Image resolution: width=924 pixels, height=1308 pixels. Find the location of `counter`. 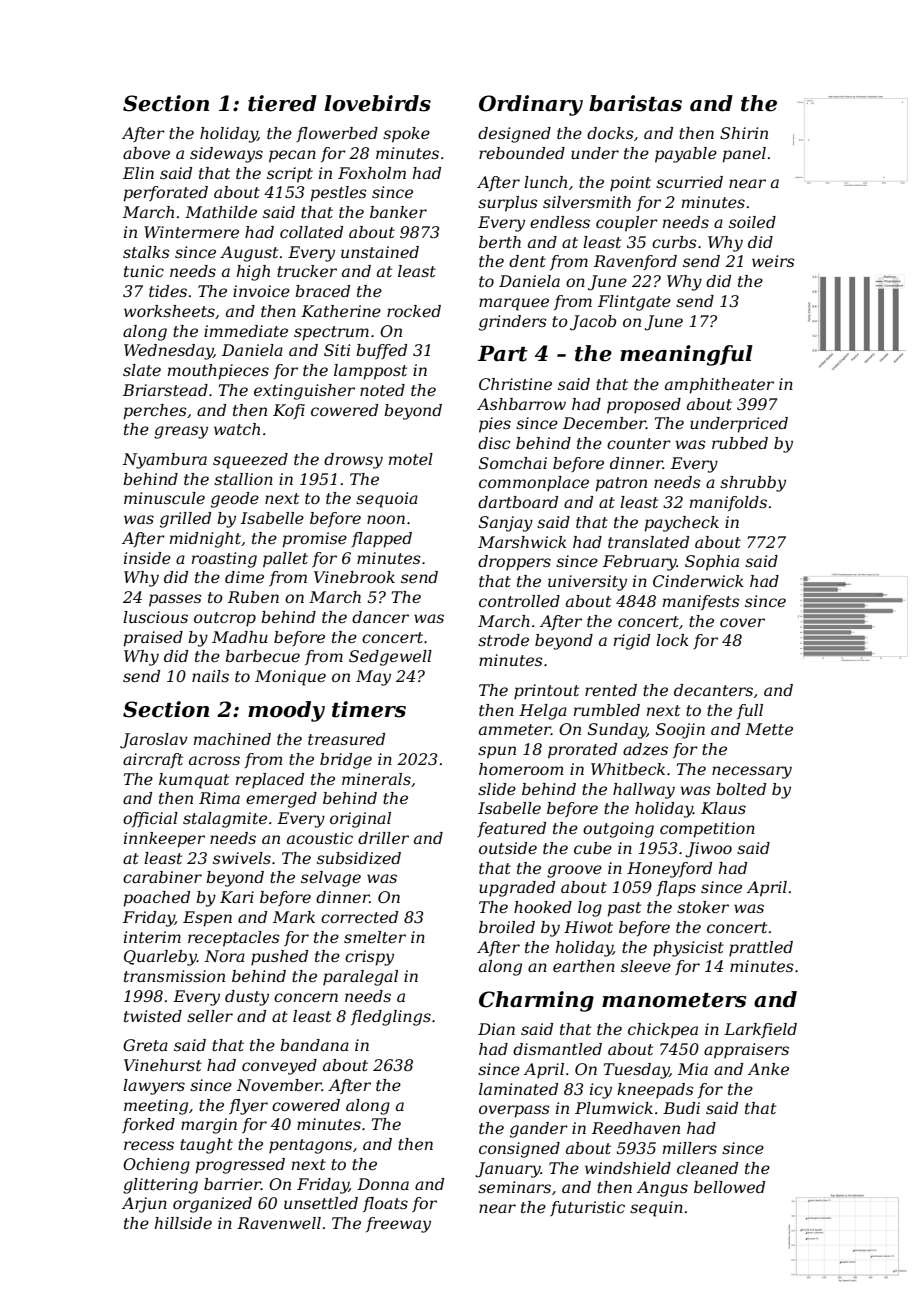

counter is located at coordinates (639, 443).
